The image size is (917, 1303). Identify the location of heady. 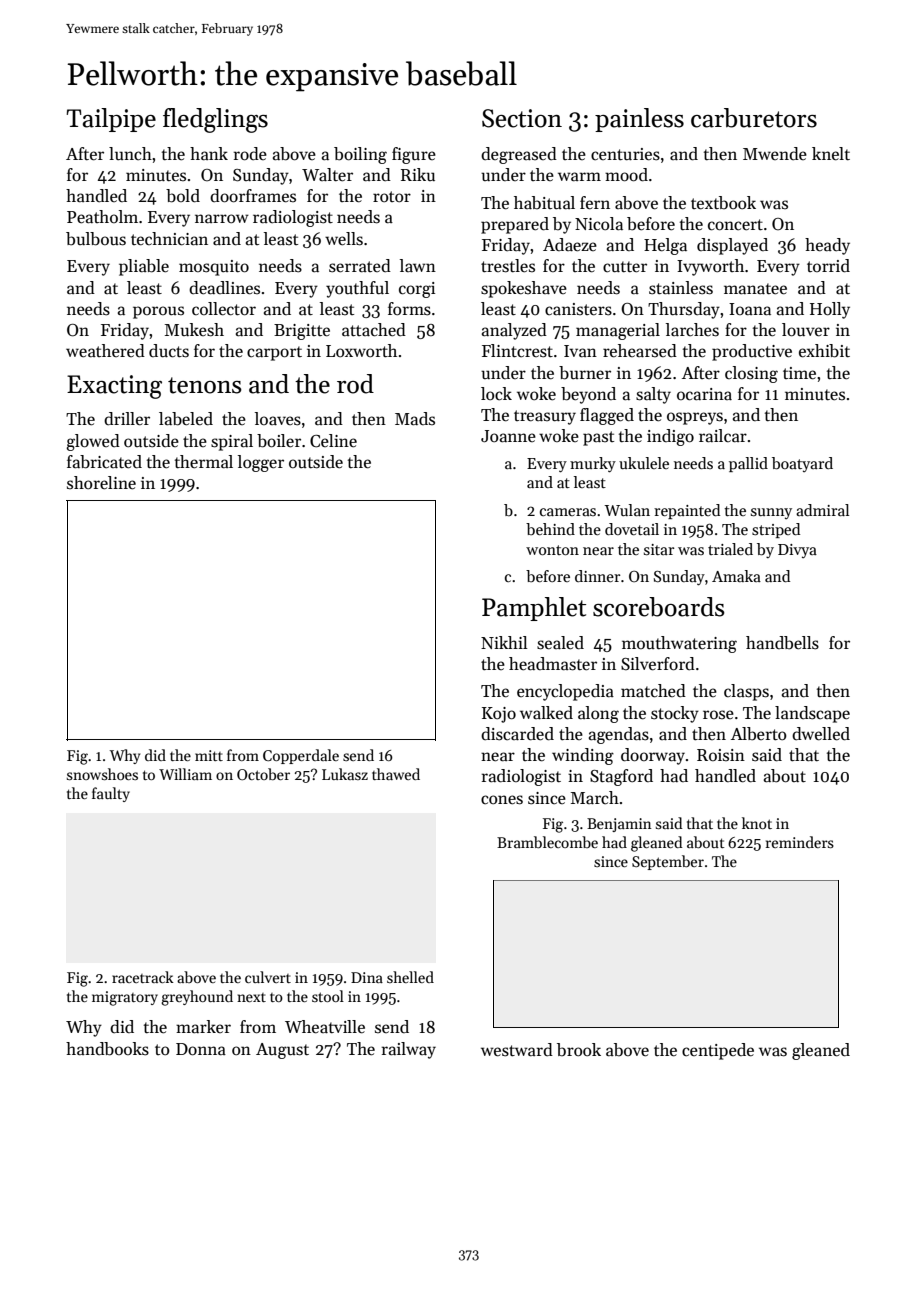
(827, 246).
